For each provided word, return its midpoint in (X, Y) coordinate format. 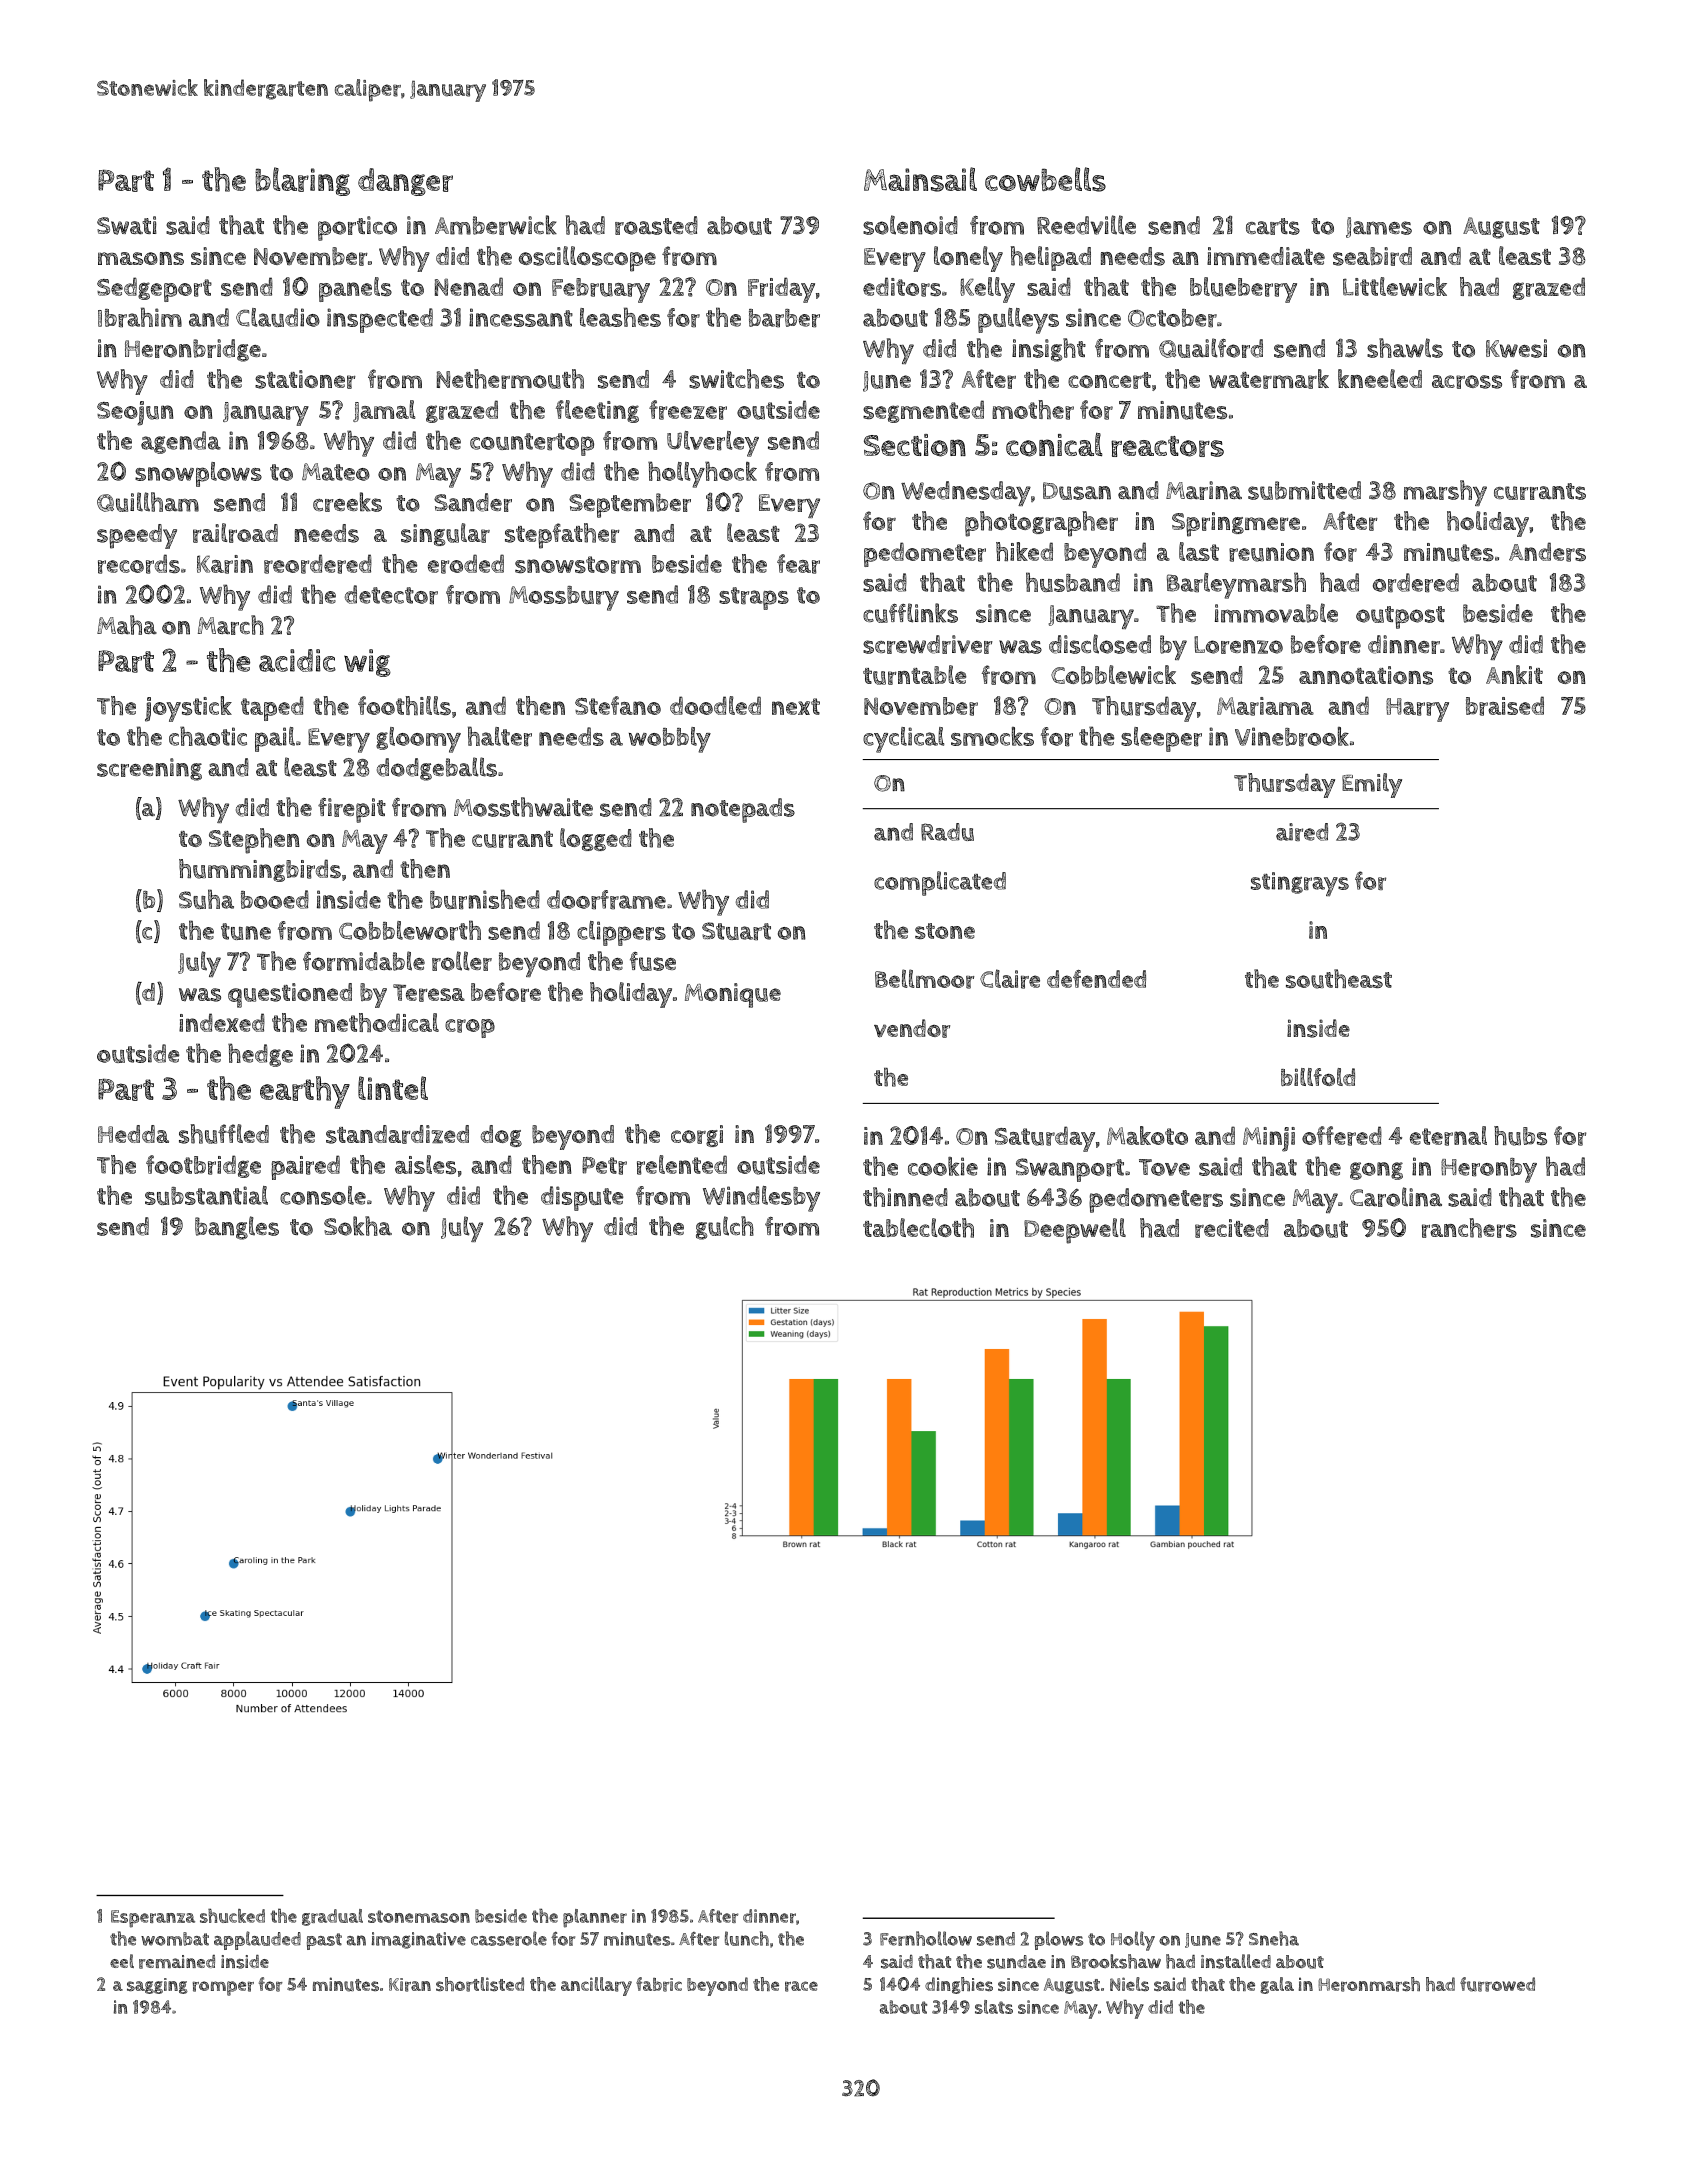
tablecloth (918, 1228)
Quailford (1211, 348)
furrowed (1497, 1984)
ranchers (1469, 1228)
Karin (225, 564)
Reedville (1086, 225)
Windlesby (761, 1199)
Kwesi (1516, 348)
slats (994, 2007)
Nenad (469, 286)
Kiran (410, 1985)
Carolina (1396, 1197)
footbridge (203, 1166)
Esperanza (153, 1919)
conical (1054, 445)
